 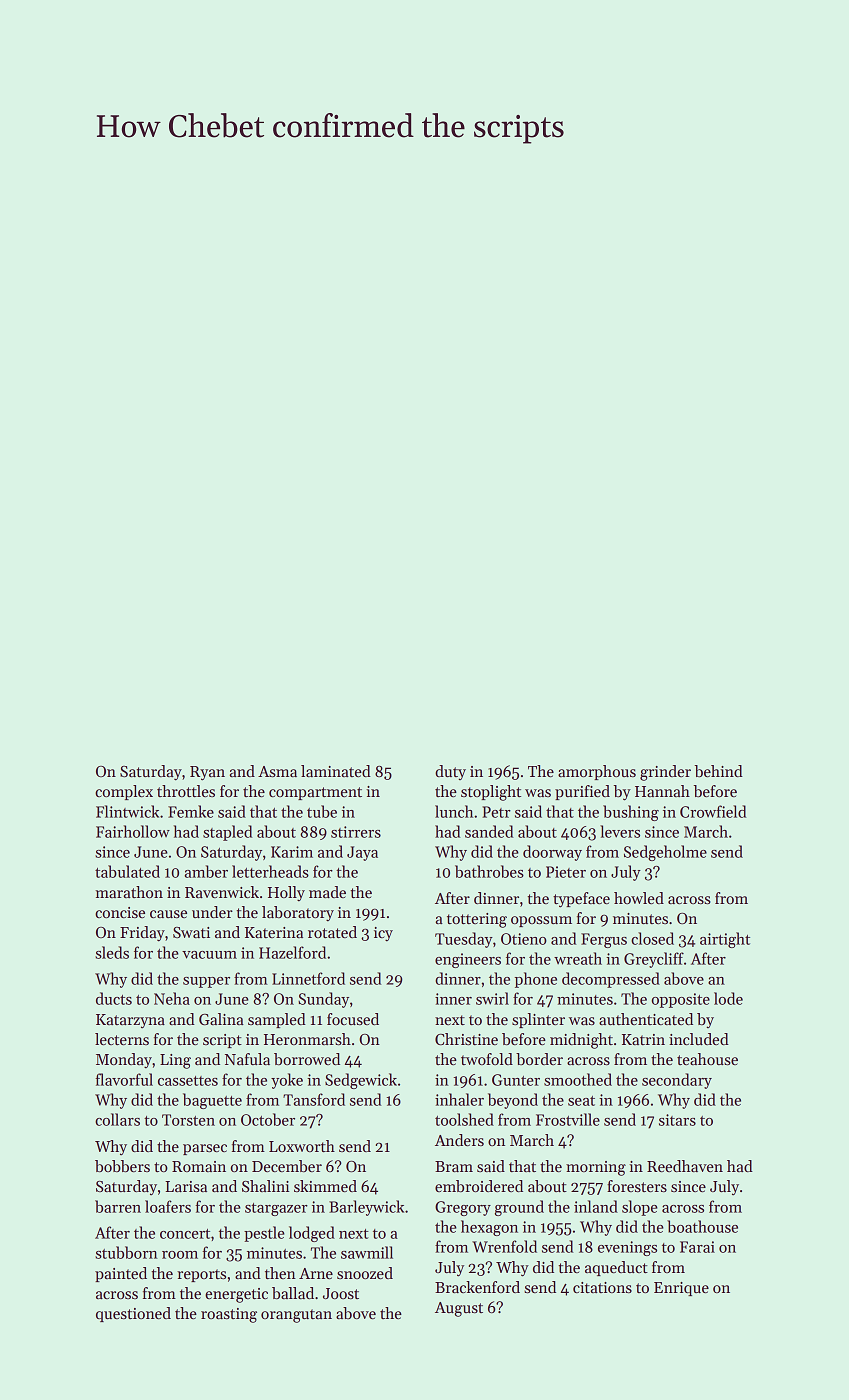 I want to click on Larisa, so click(x=186, y=1186).
